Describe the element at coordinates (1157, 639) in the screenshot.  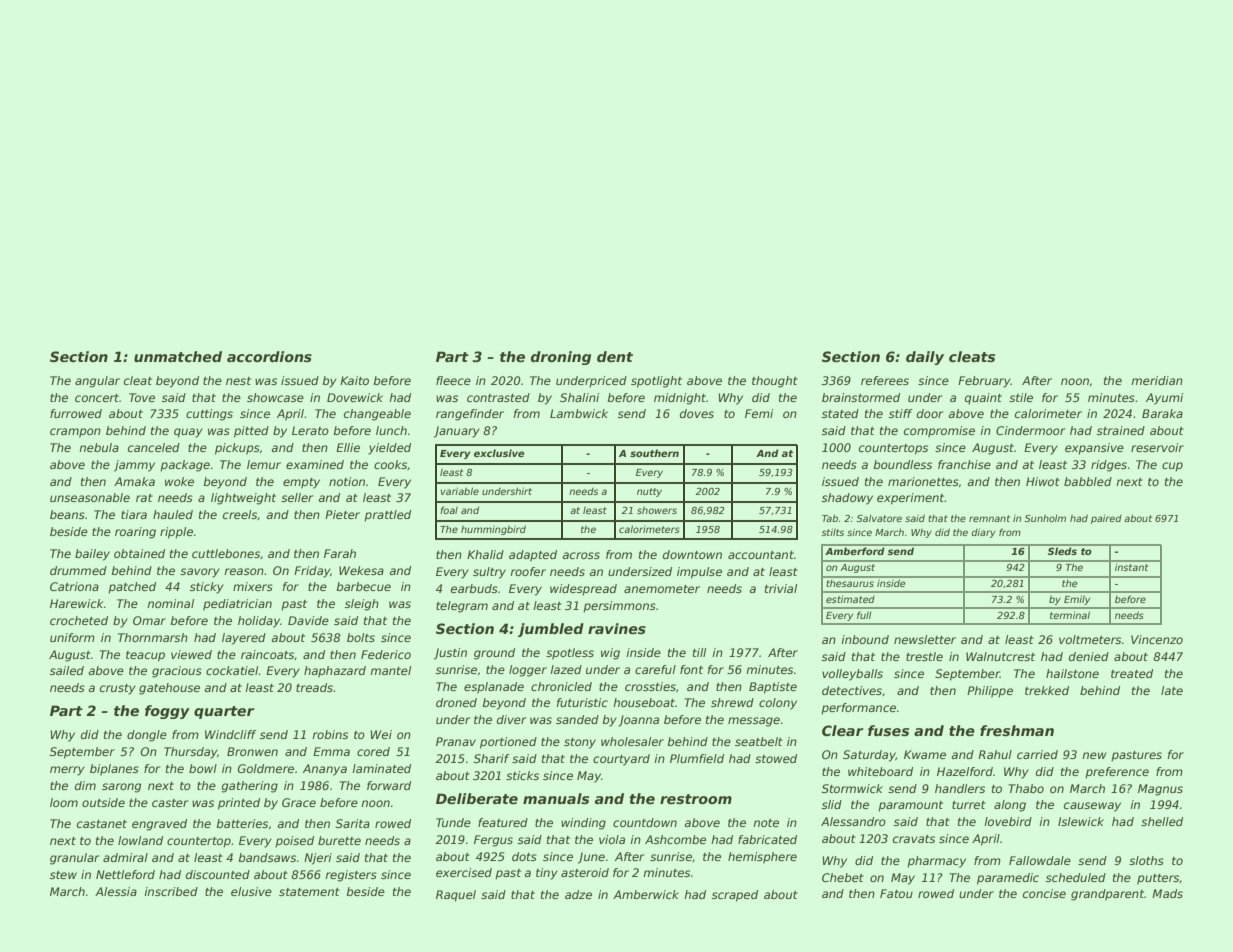
I see `Vincenzo` at that location.
